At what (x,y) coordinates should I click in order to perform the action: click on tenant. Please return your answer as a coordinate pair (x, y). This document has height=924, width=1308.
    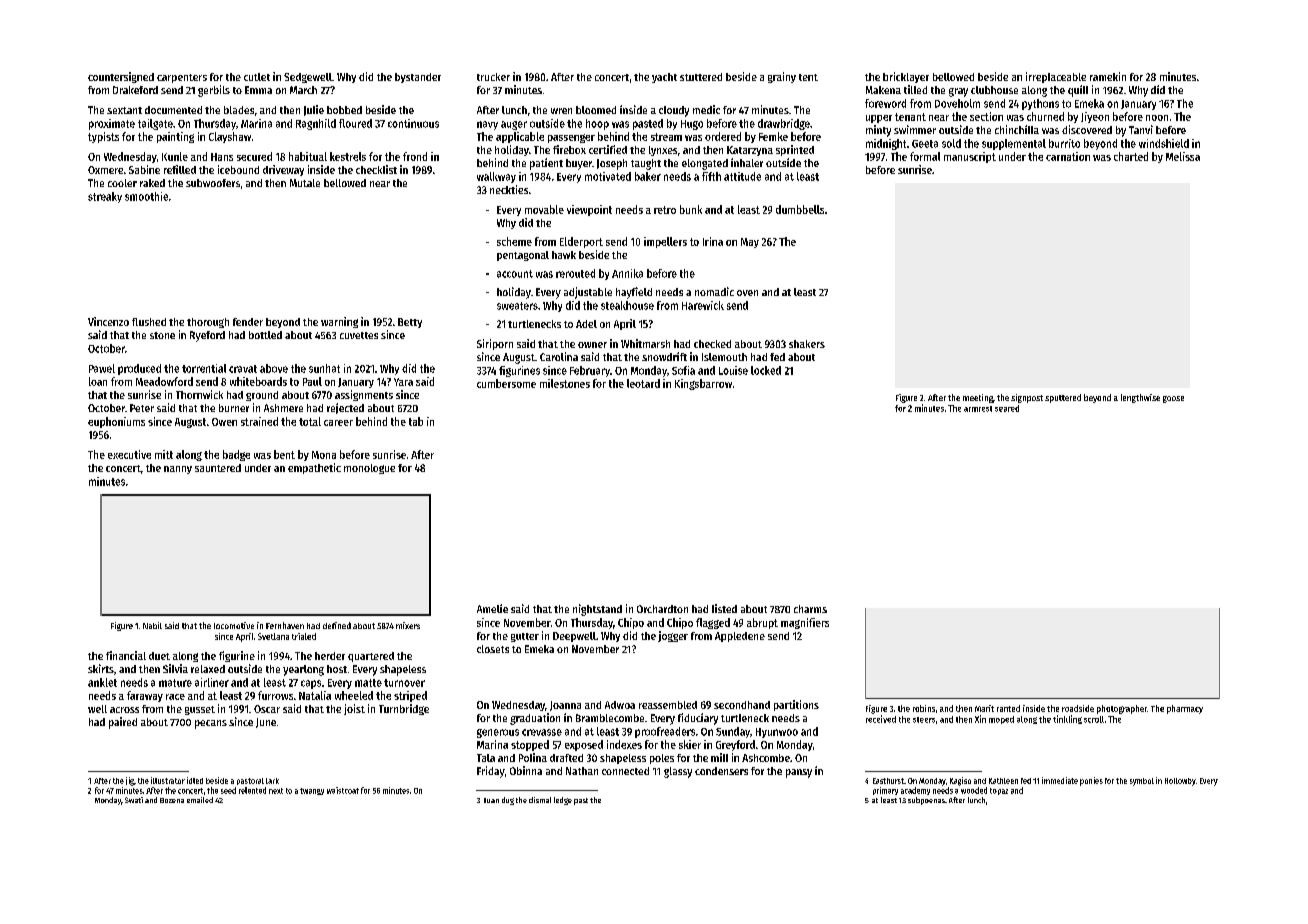
    Looking at the image, I should click on (910, 117).
